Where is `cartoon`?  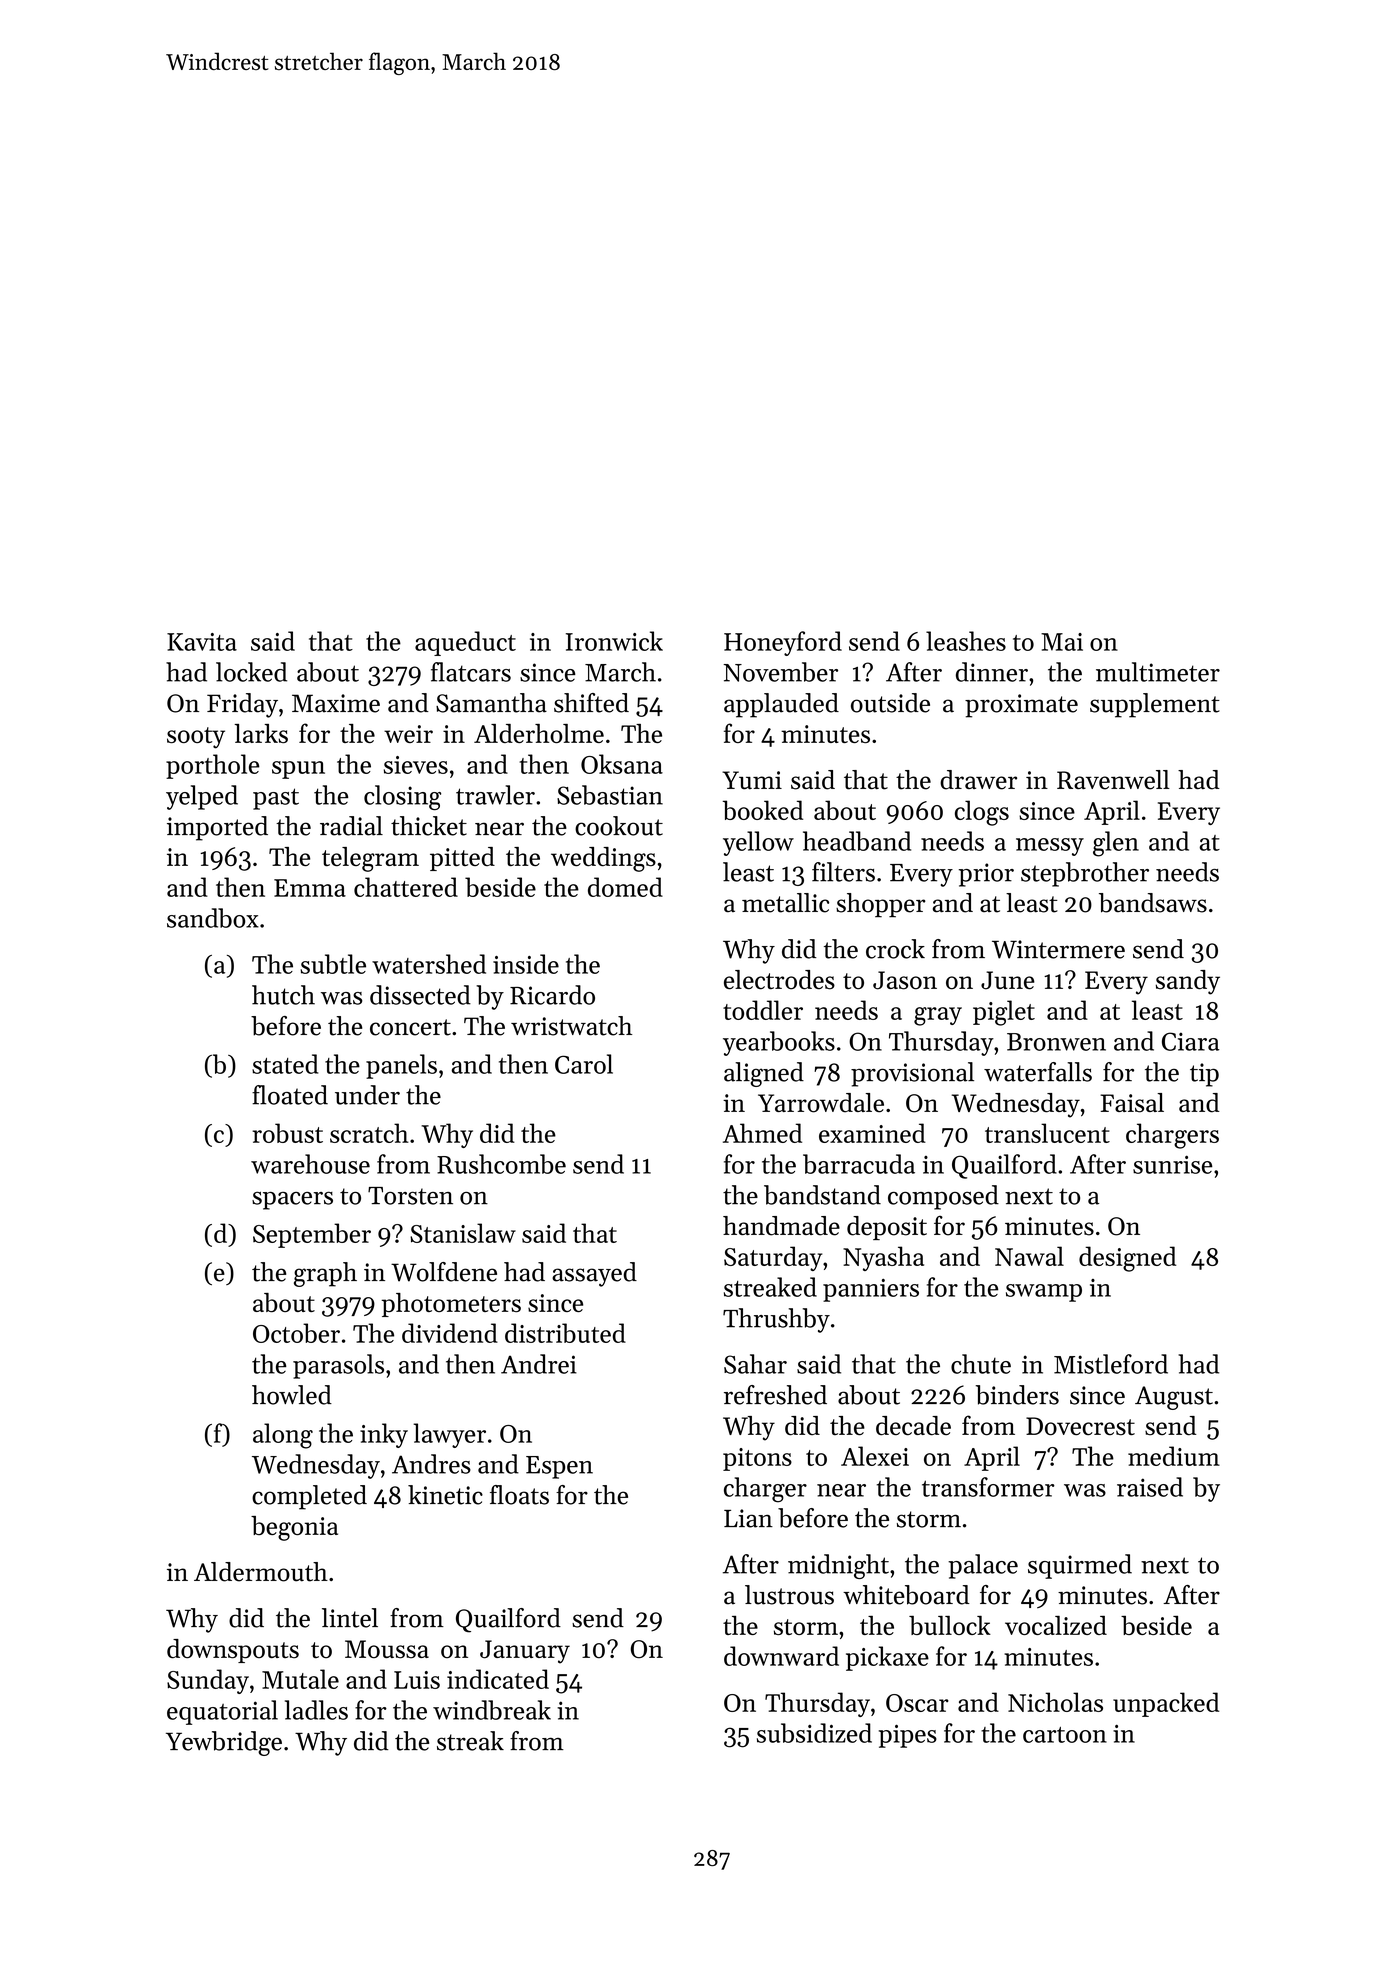
cartoon is located at coordinates (1065, 1735).
